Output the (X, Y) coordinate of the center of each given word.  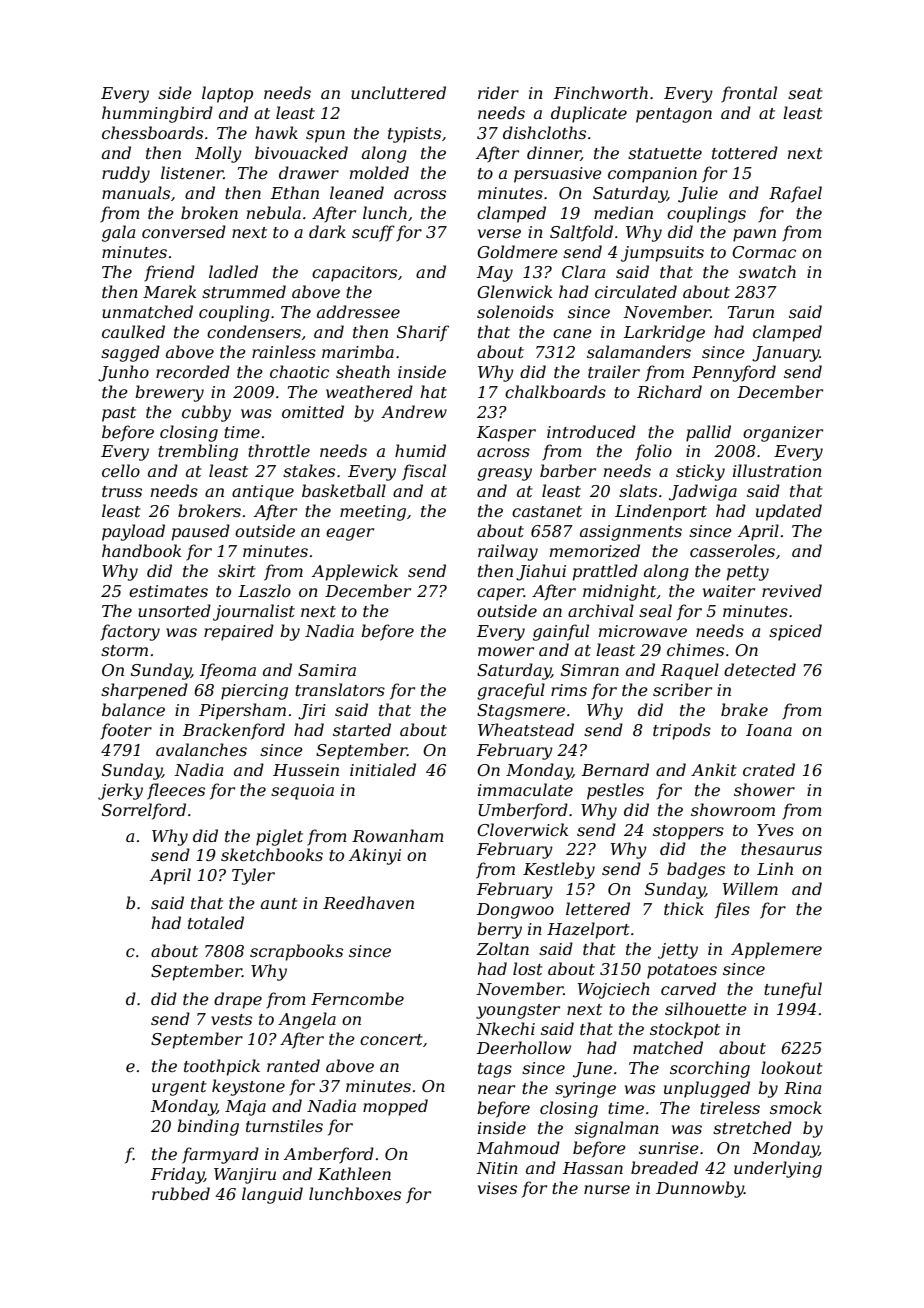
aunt (279, 903)
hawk (276, 132)
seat (805, 93)
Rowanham (398, 835)
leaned (357, 192)
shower (764, 789)
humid (420, 450)
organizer (783, 434)
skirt (237, 570)
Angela (307, 1020)
